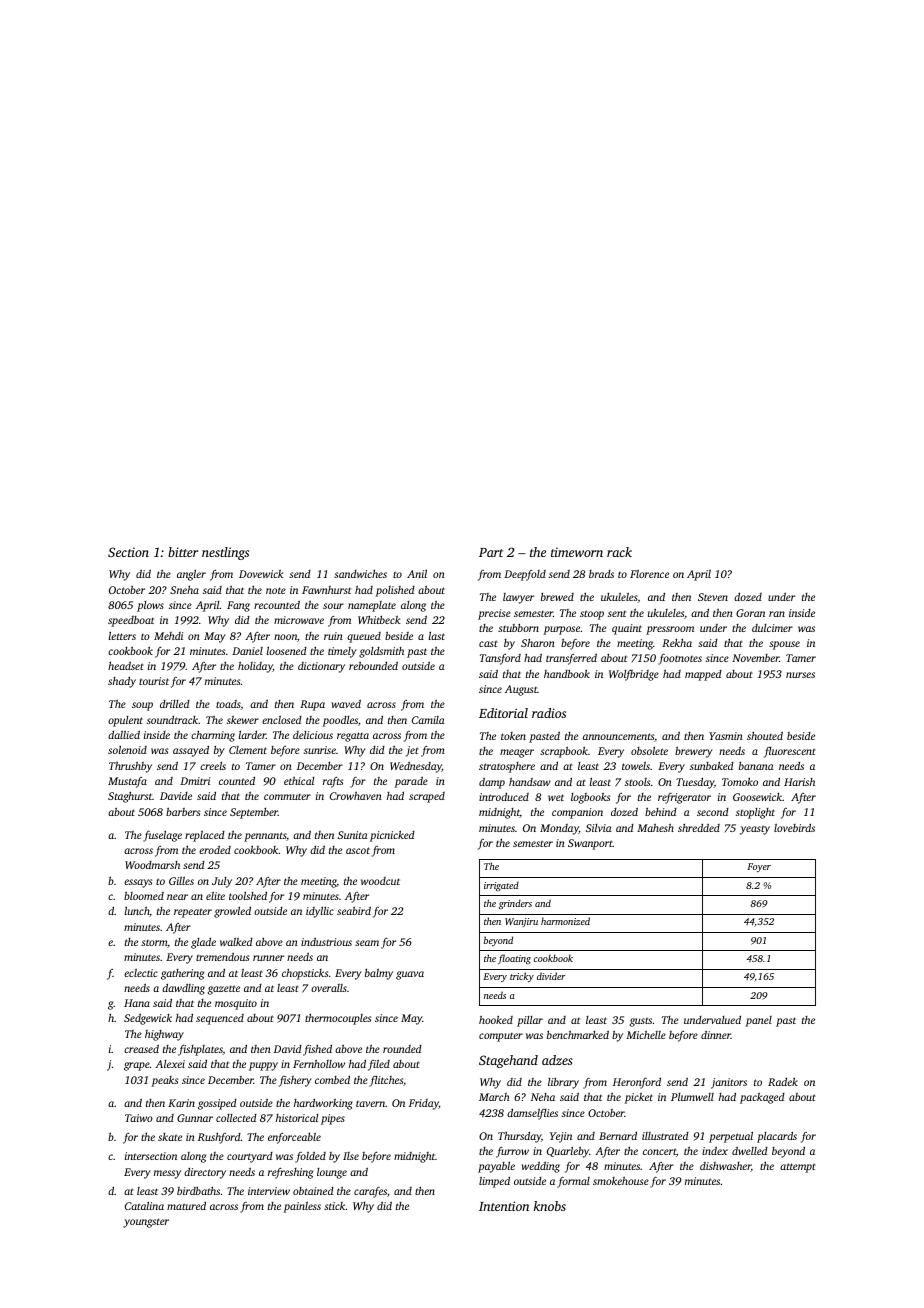 This screenshot has width=924, height=1308. What do you see at coordinates (370, 1192) in the screenshot?
I see `carafes` at bounding box center [370, 1192].
